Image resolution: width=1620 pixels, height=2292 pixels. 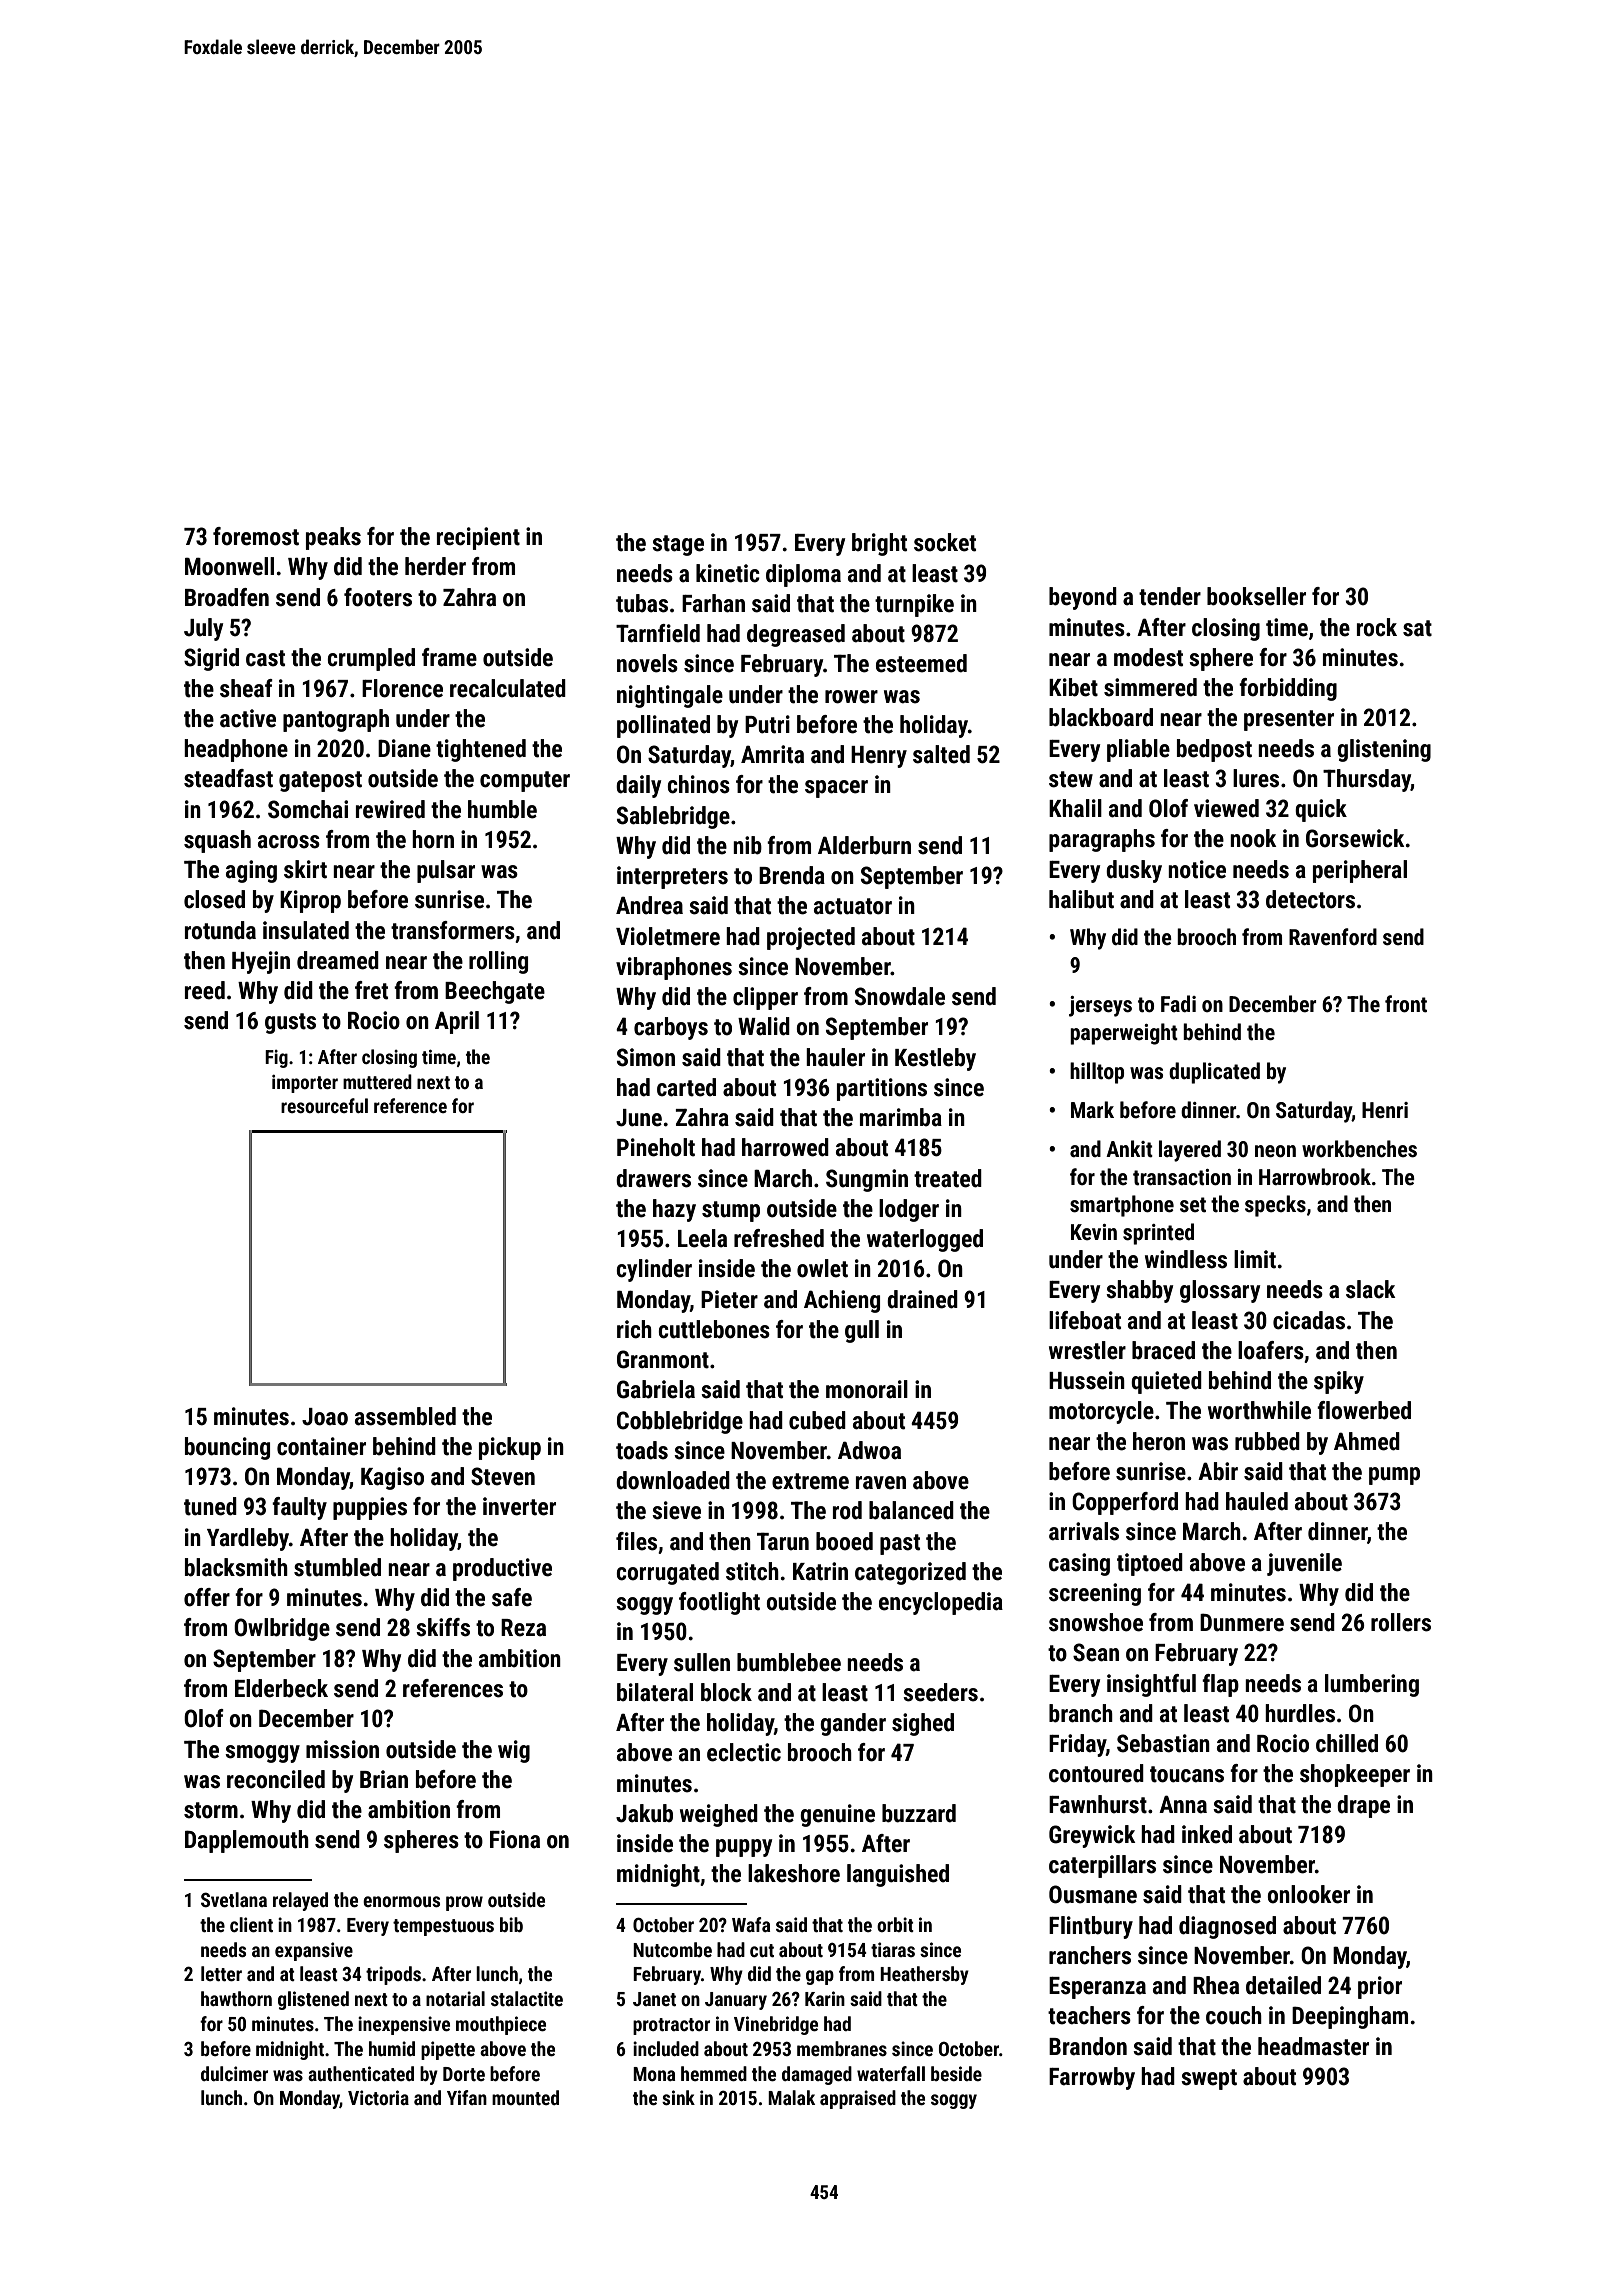 I want to click on frame, so click(x=449, y=657).
